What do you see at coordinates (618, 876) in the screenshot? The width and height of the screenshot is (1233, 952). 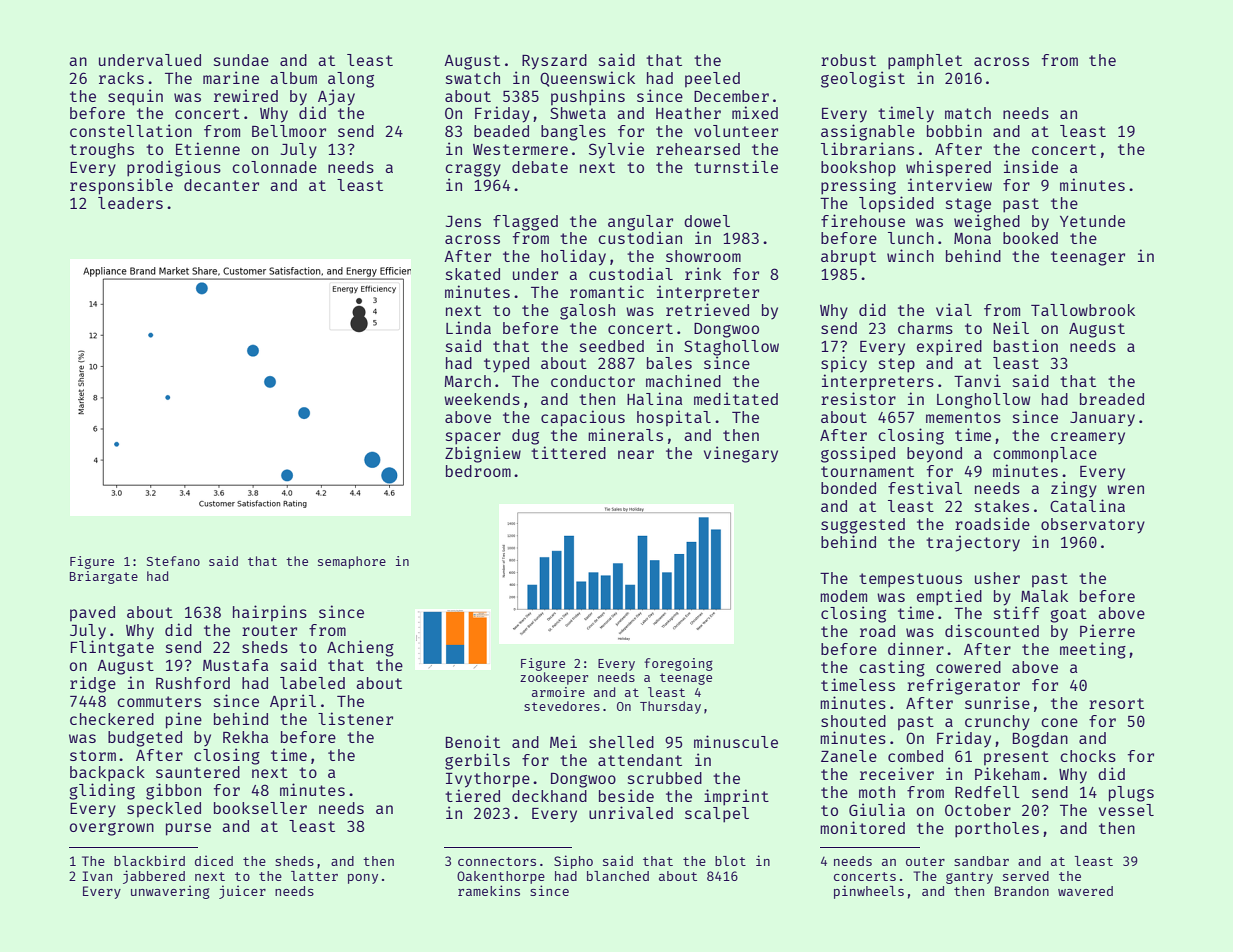 I see `blanched` at bounding box center [618, 876].
